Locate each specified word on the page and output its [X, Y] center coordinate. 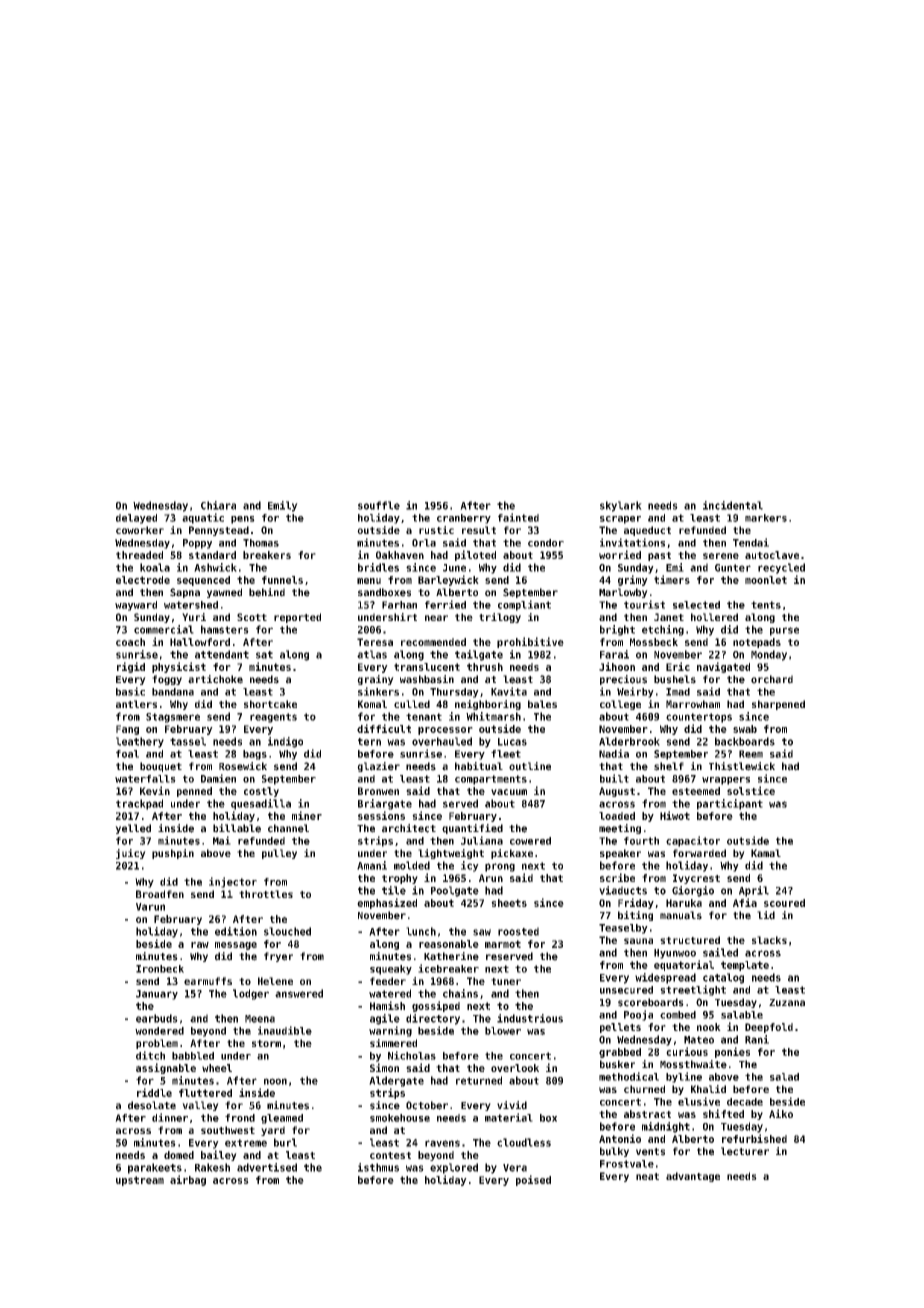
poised [533, 1180]
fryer [278, 957]
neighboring [488, 705]
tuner [506, 981]
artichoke [215, 679]
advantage [693, 1177]
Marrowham [693, 704]
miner [307, 815]
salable [742, 1015]
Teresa [375, 642]
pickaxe [512, 854]
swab [745, 729]
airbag [188, 1180]
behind [267, 592]
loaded [617, 816]
